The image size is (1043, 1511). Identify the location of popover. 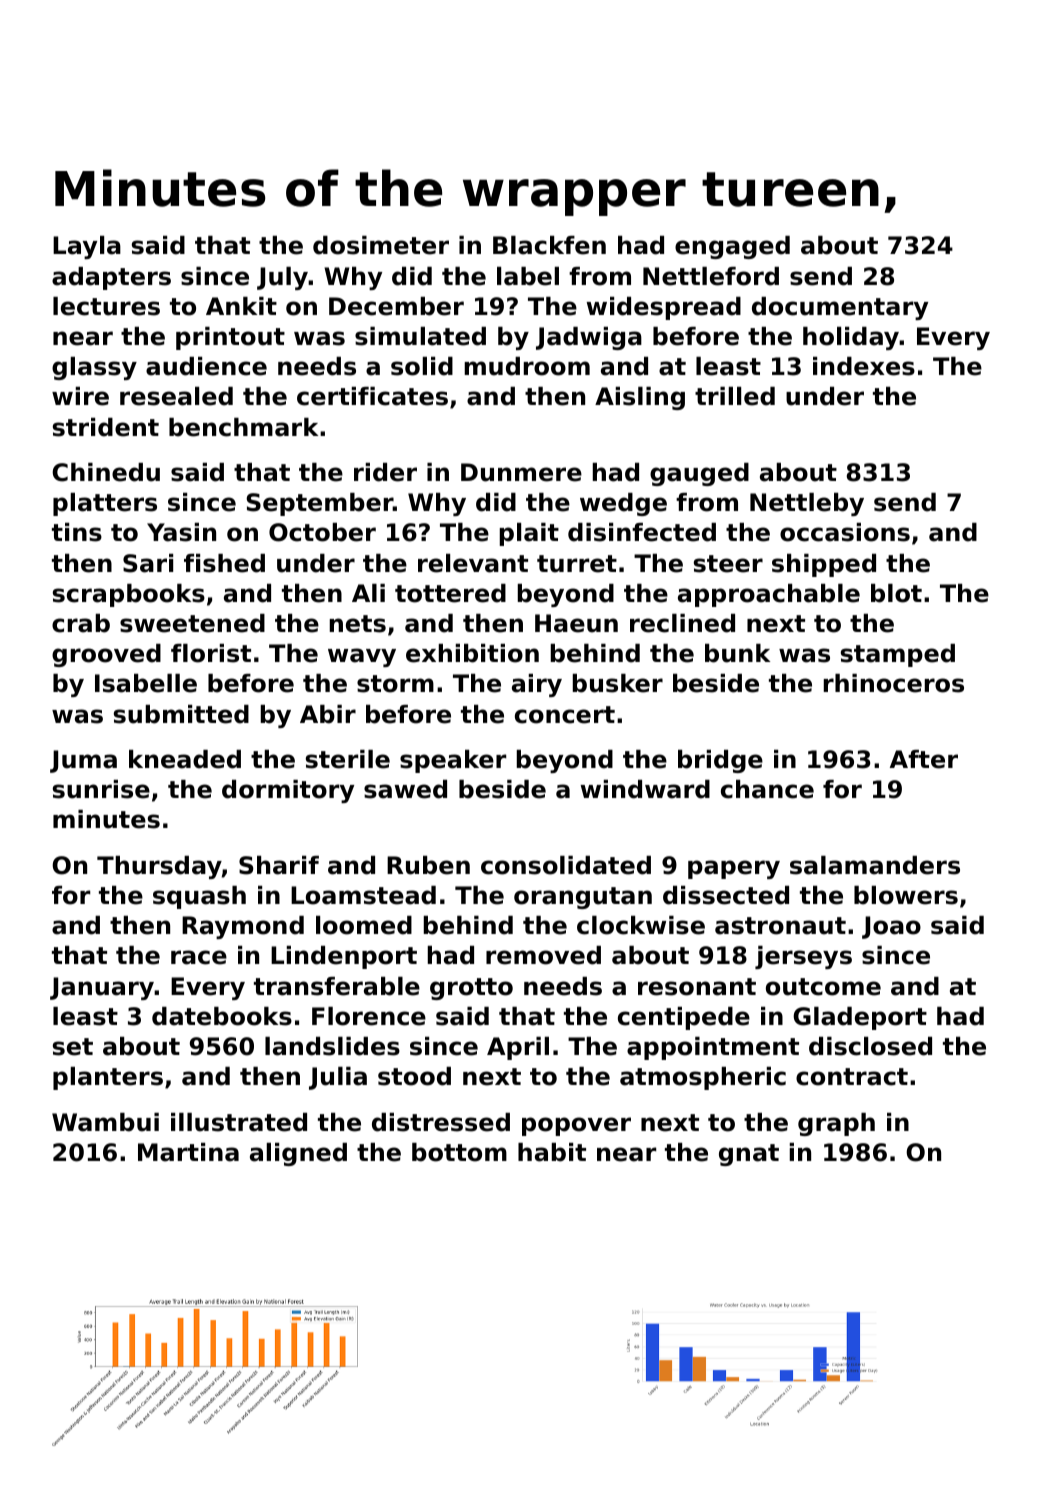
(576, 1126).
